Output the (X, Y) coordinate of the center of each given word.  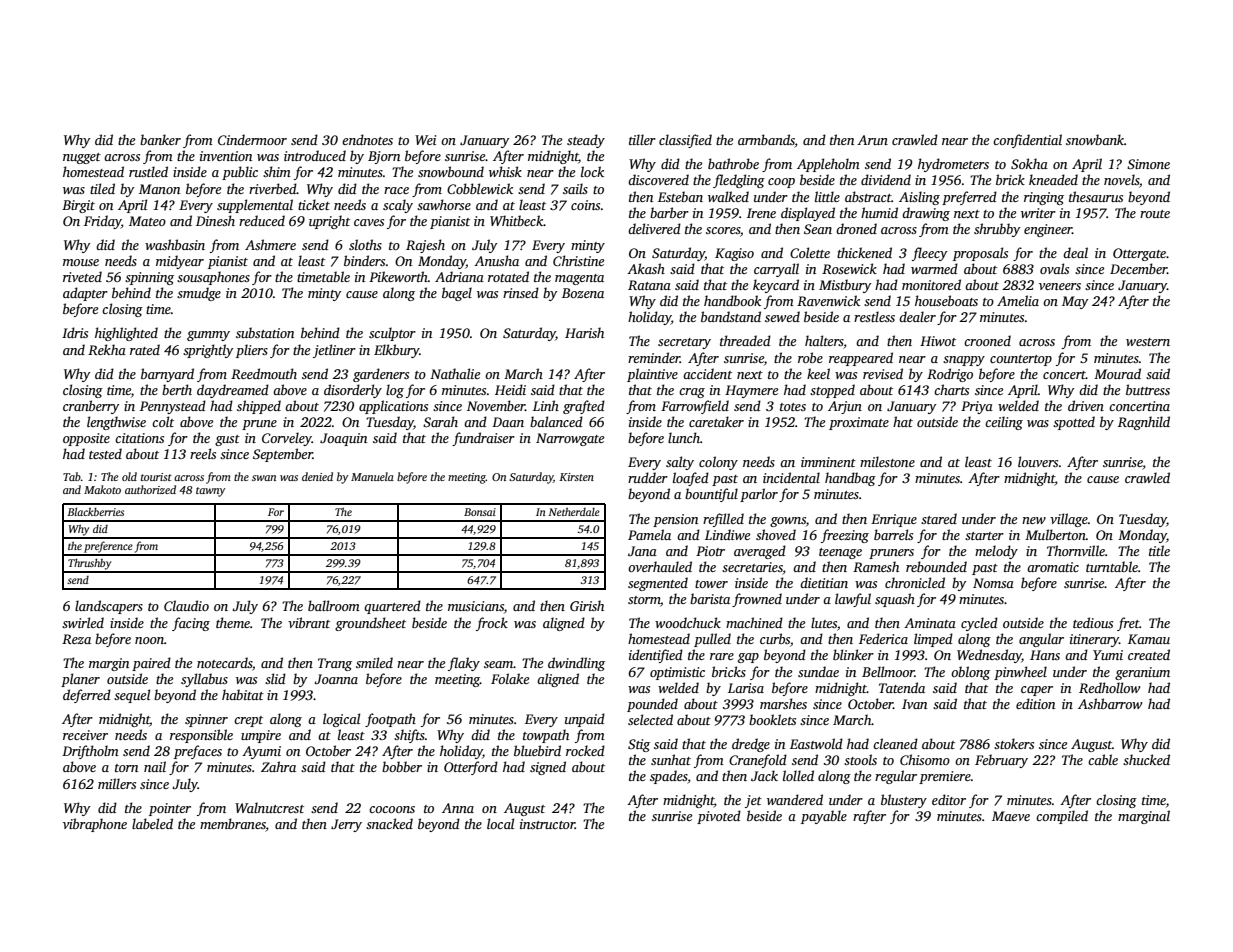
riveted (82, 276)
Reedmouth (264, 373)
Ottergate (1139, 254)
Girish (587, 605)
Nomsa (993, 583)
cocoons (392, 809)
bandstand (731, 316)
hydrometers (953, 165)
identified (656, 656)
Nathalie (455, 373)
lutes (824, 622)
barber (669, 212)
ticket (314, 204)
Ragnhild (1144, 423)
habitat (243, 694)
